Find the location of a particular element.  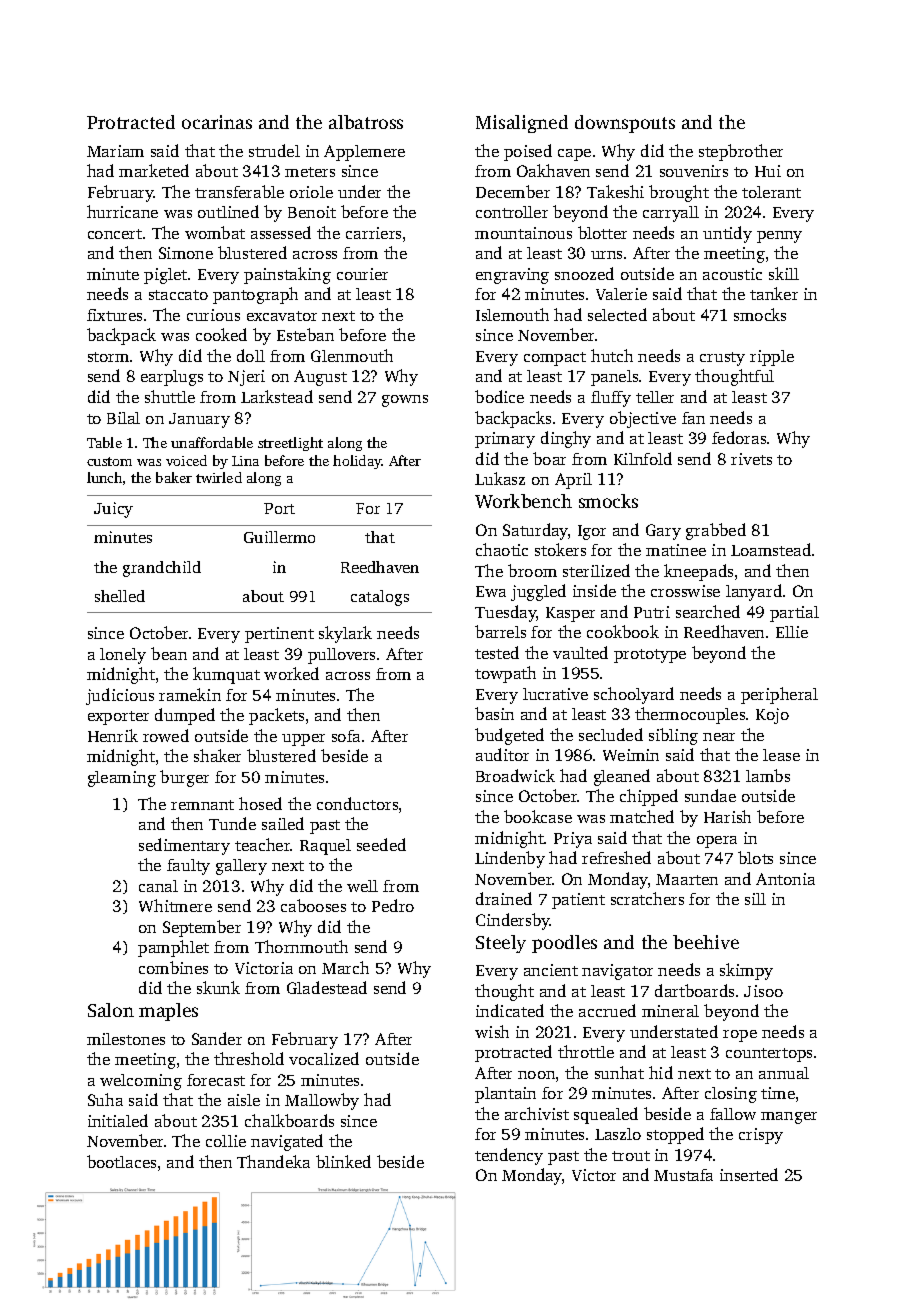

snoozed is located at coordinates (584, 273).
